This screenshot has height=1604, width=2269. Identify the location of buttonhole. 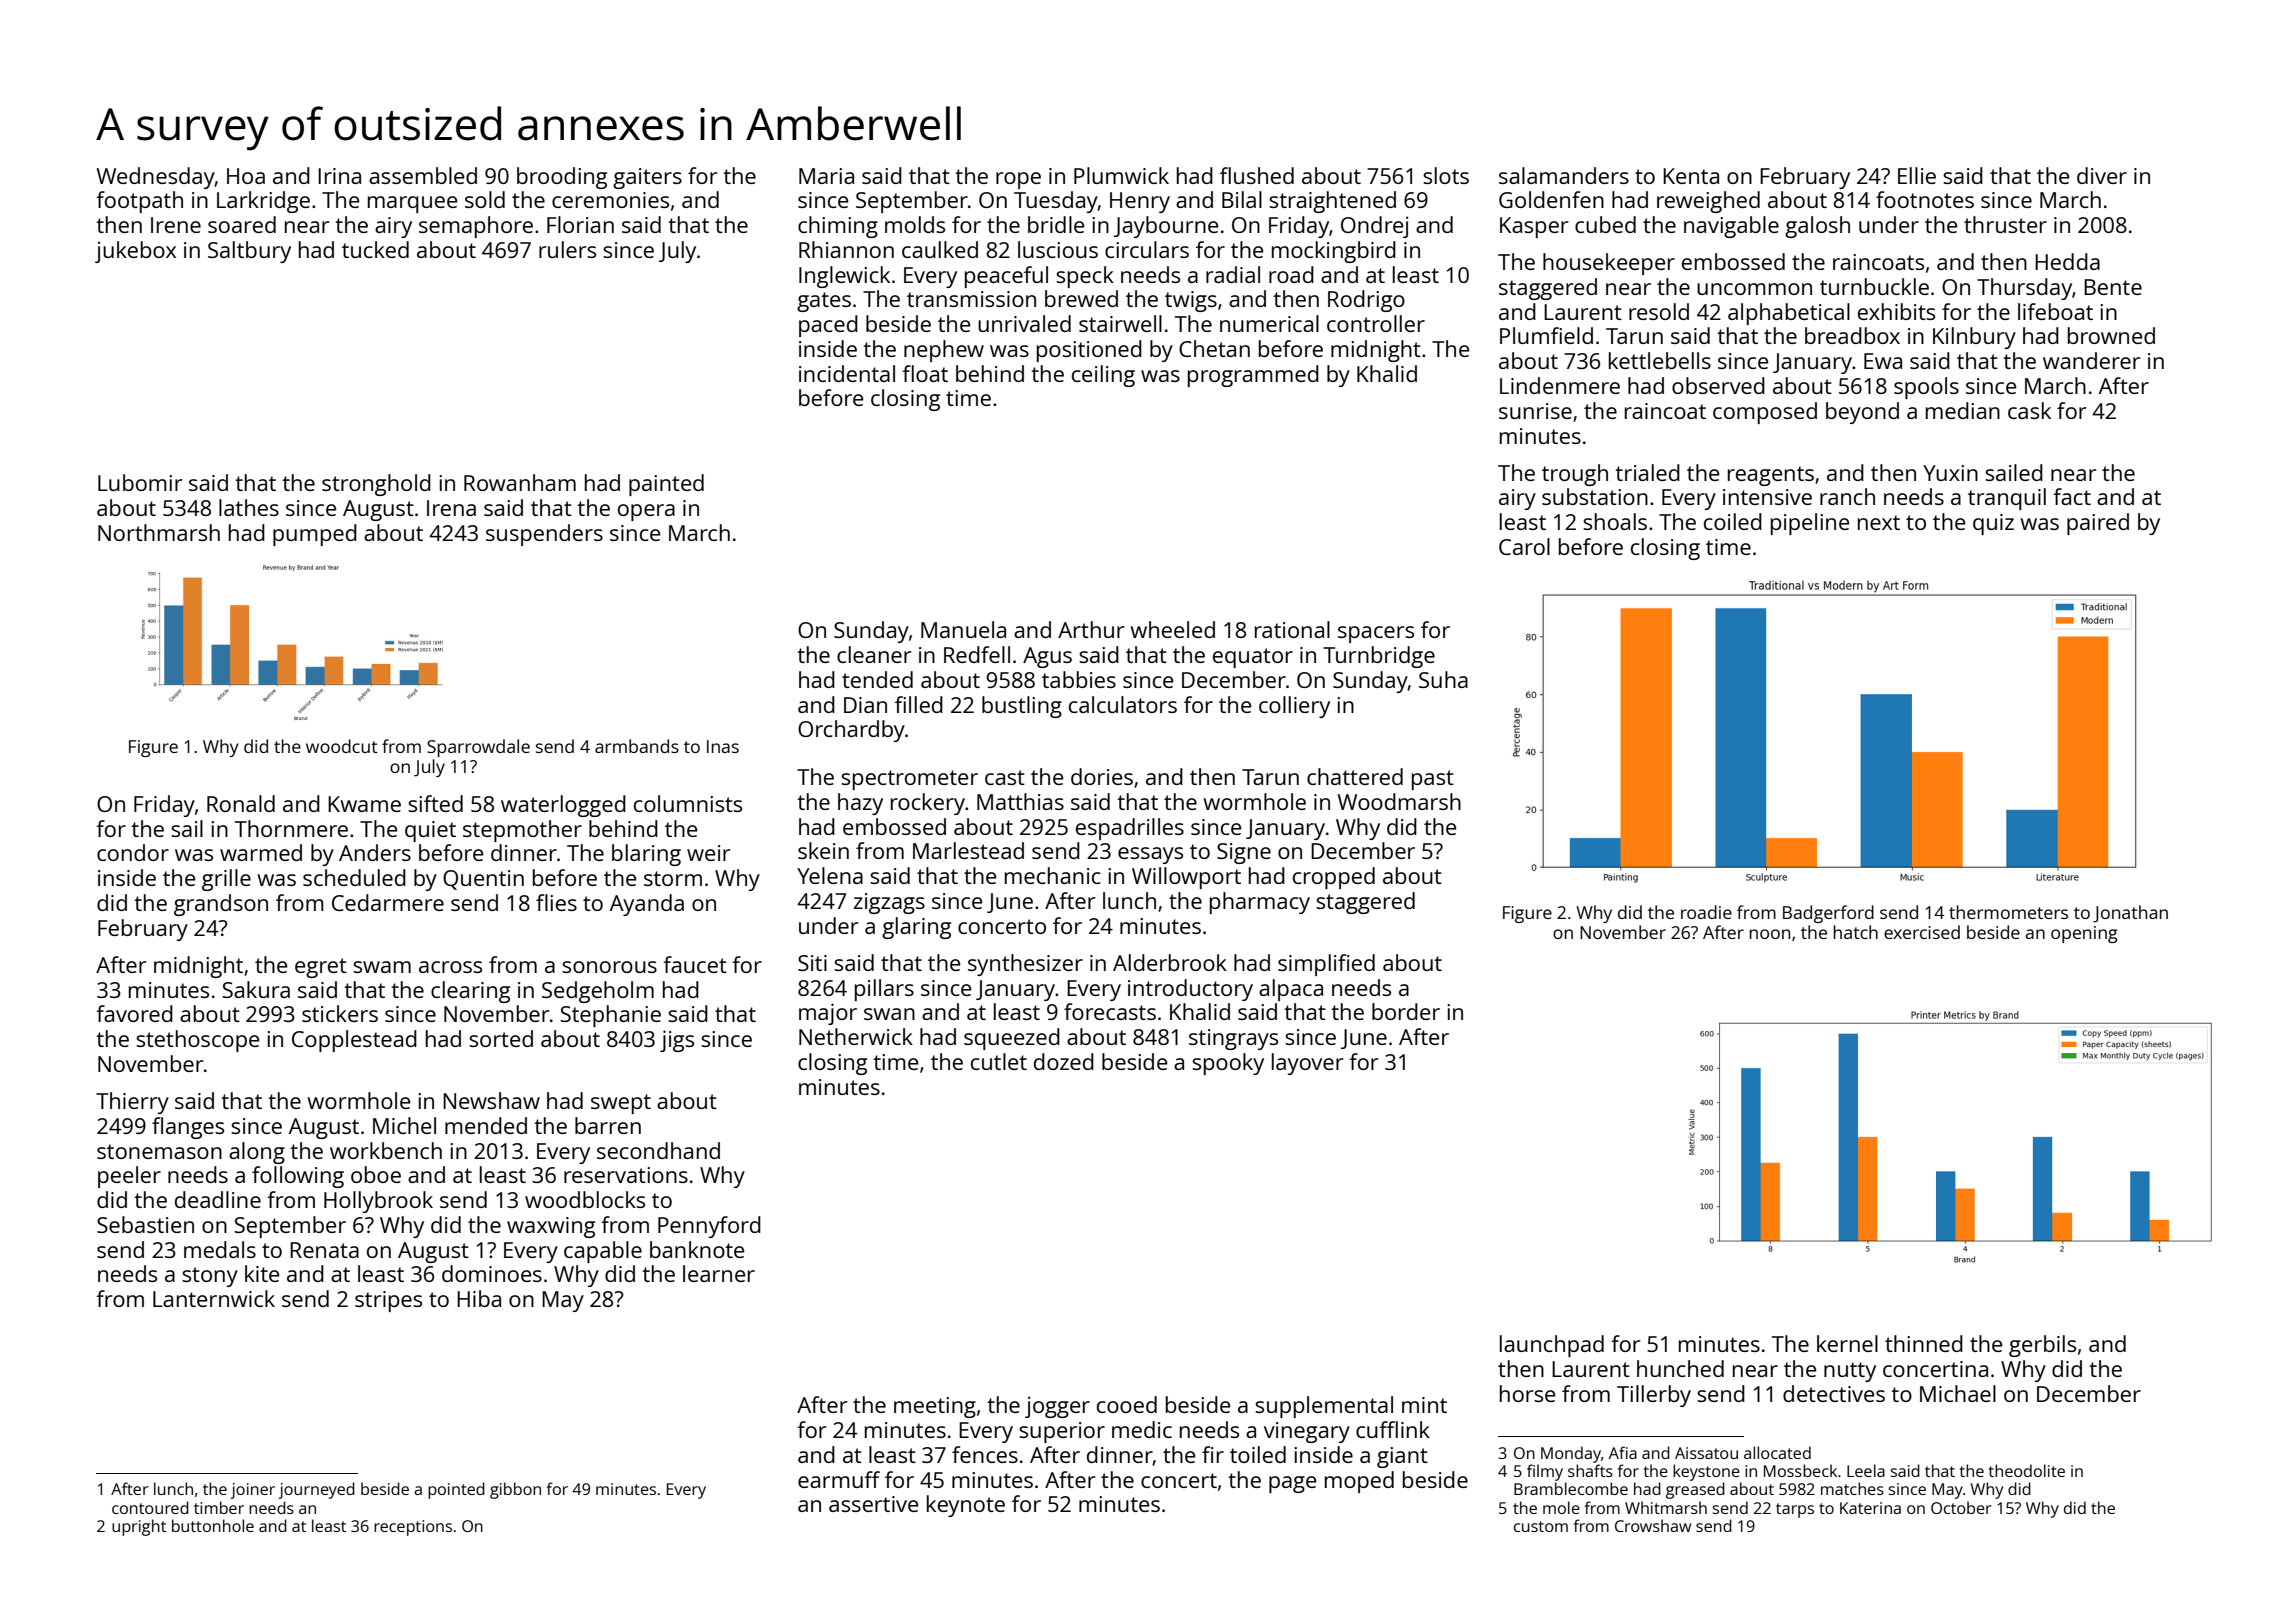
(213, 1525).
